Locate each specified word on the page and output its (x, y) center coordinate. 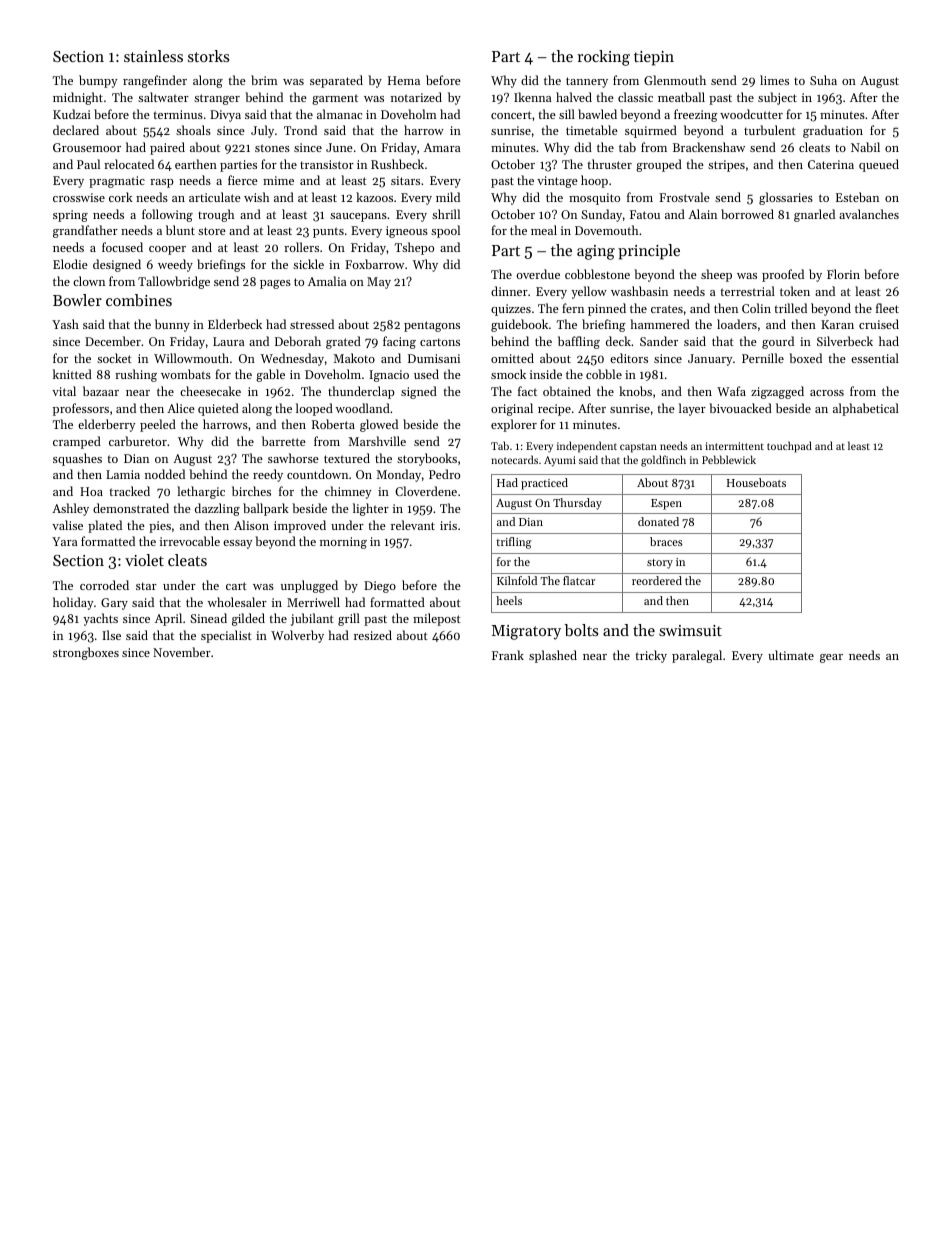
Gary (114, 604)
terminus (178, 114)
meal (544, 230)
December (113, 341)
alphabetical (866, 409)
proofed (783, 275)
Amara (442, 147)
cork (121, 197)
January (710, 360)
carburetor (138, 441)
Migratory (526, 632)
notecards (514, 459)
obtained (567, 391)
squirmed (651, 131)
